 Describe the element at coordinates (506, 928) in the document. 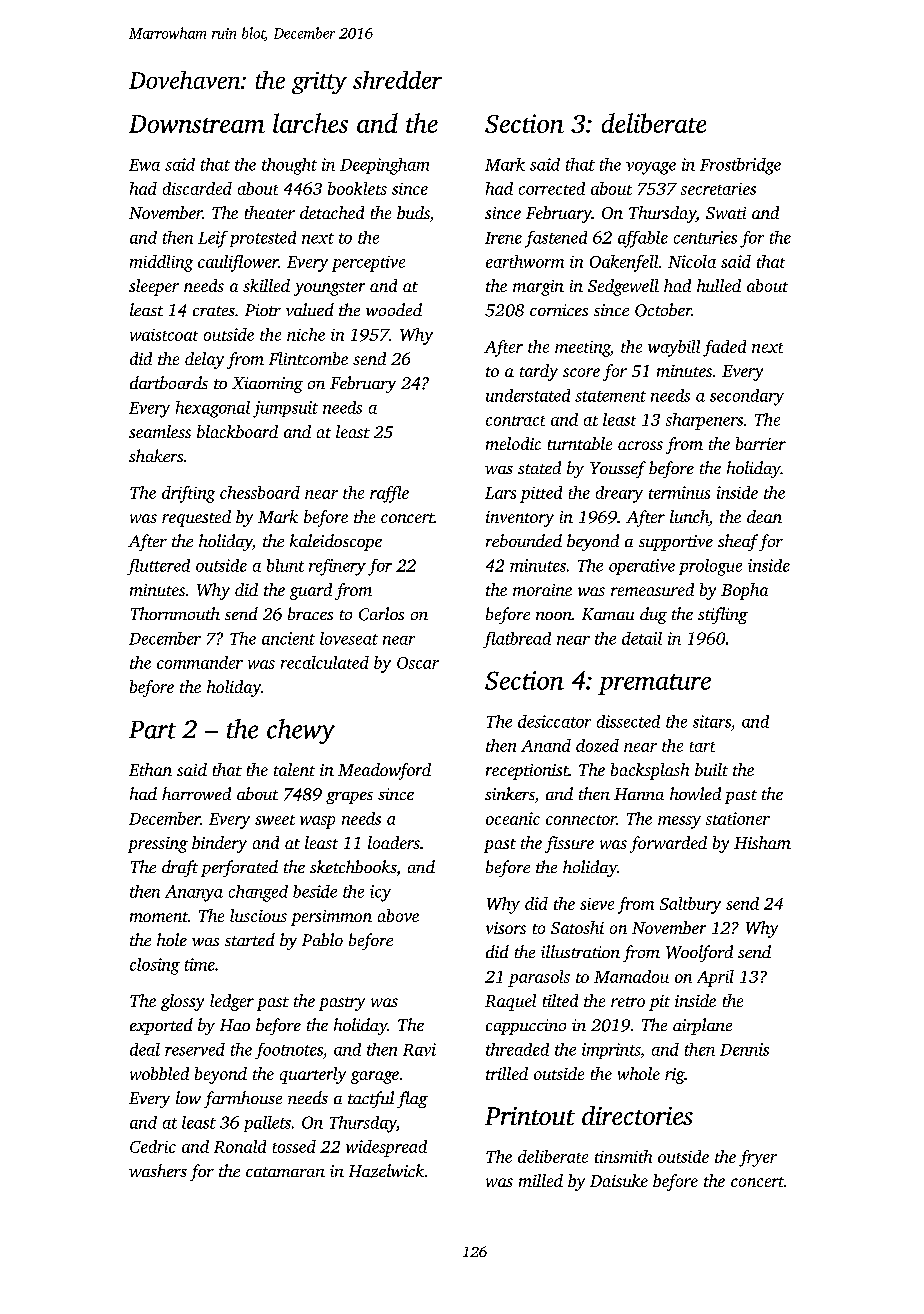

I see `visors` at that location.
